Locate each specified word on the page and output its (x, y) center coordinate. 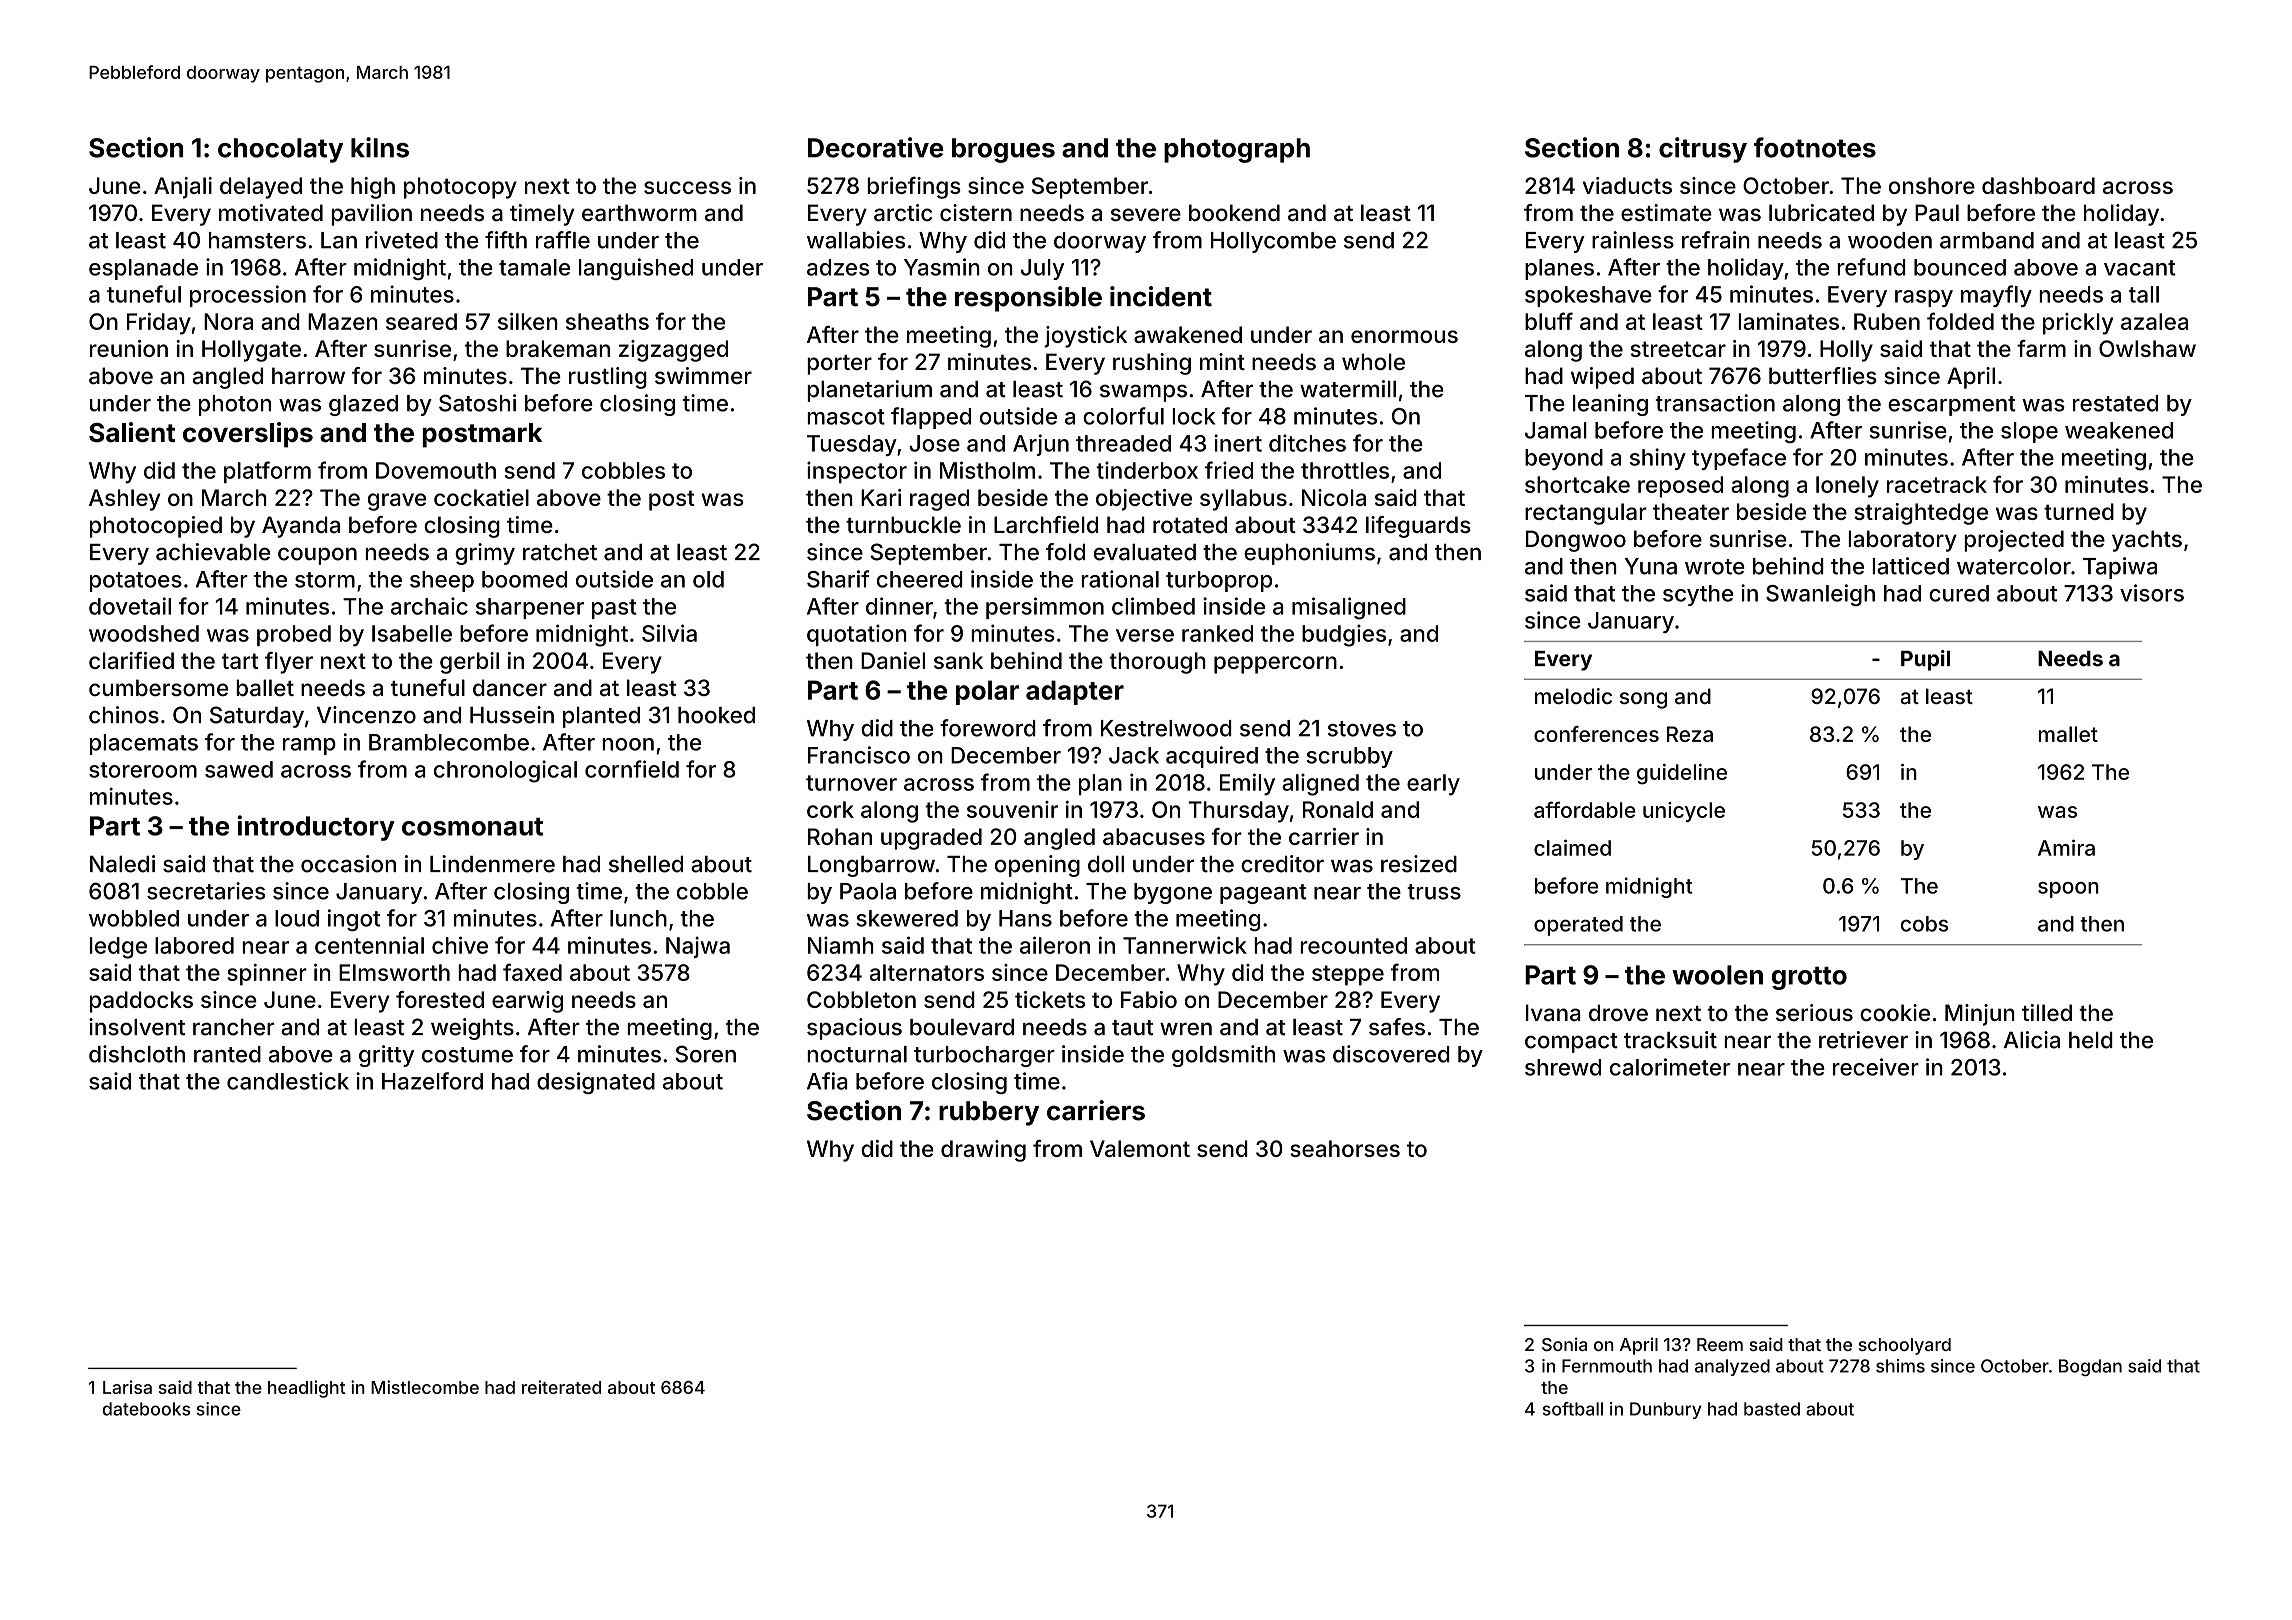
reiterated (561, 1387)
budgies (1344, 635)
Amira (2066, 847)
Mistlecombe (425, 1387)
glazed (363, 405)
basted (1772, 1409)
